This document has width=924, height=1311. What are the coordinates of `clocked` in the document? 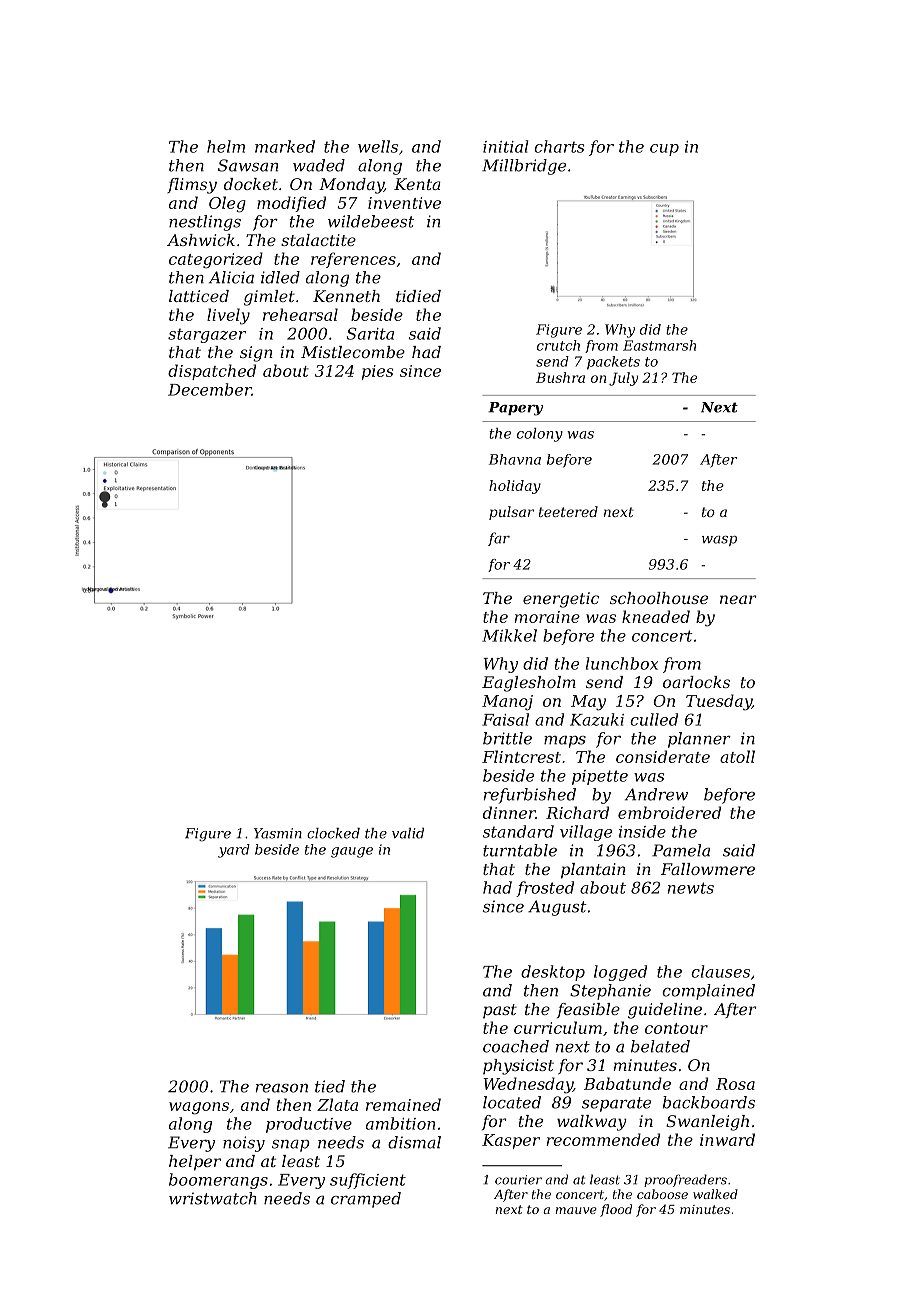 It's located at (333, 833).
